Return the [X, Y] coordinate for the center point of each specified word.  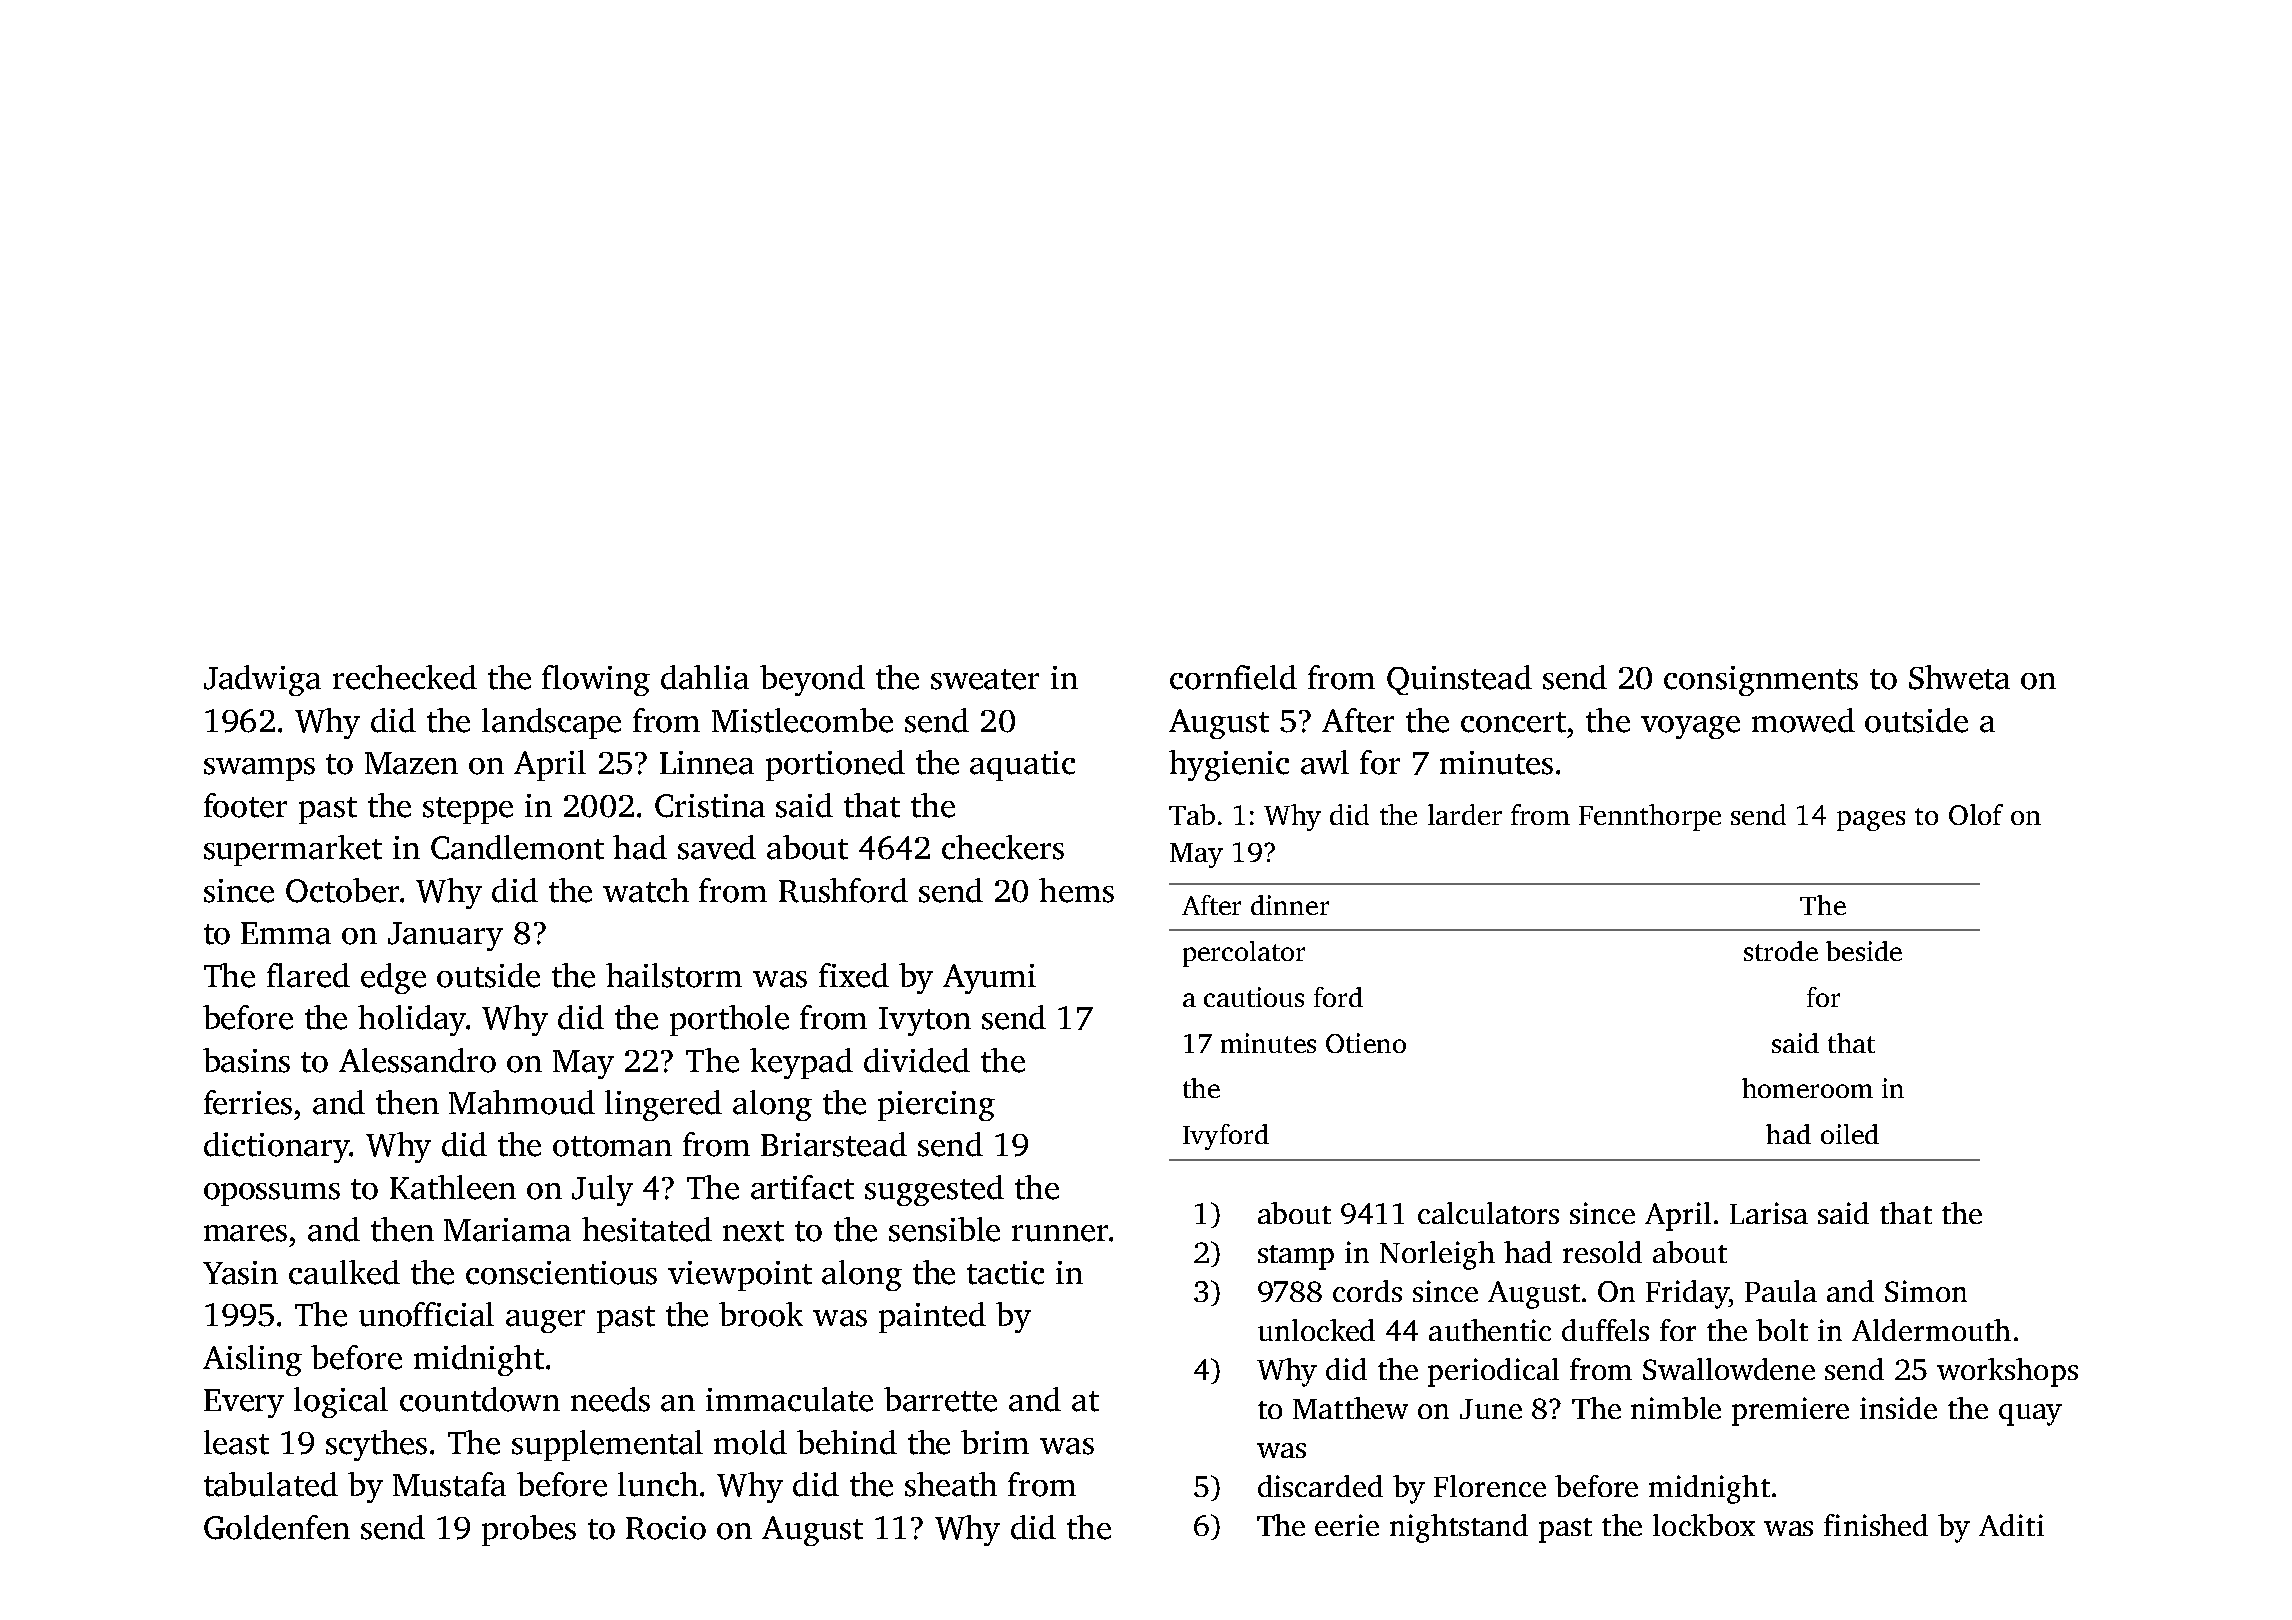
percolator [1244, 954]
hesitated [647, 1229]
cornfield [1233, 677]
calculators [1488, 1213]
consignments [1761, 681]
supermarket [293, 850]
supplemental [607, 1445]
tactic [1005, 1273]
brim [995, 1442]
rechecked [405, 677]
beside [1864, 951]
